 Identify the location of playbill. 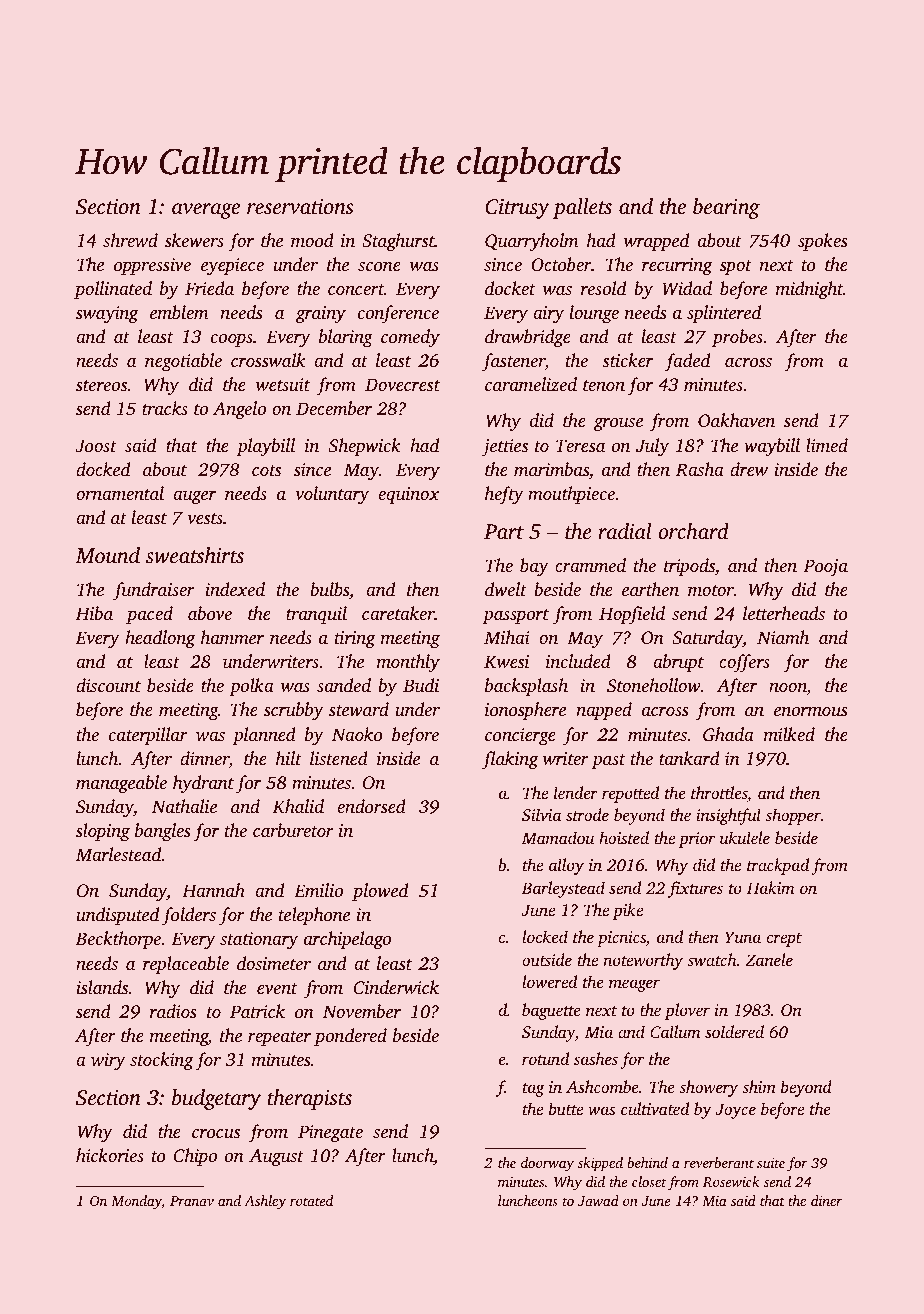
(266, 447).
